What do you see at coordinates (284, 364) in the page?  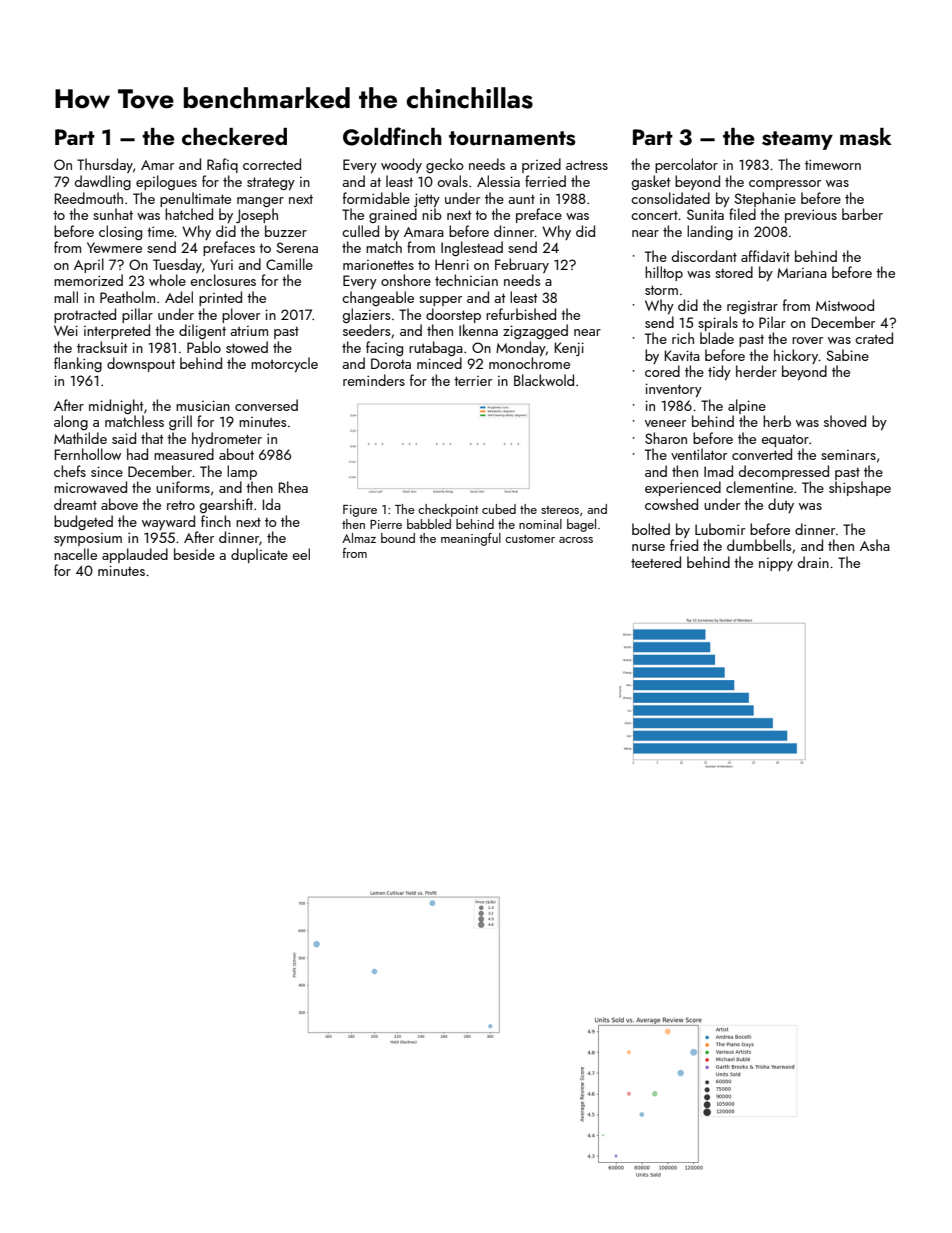 I see `motorcycle` at bounding box center [284, 364].
